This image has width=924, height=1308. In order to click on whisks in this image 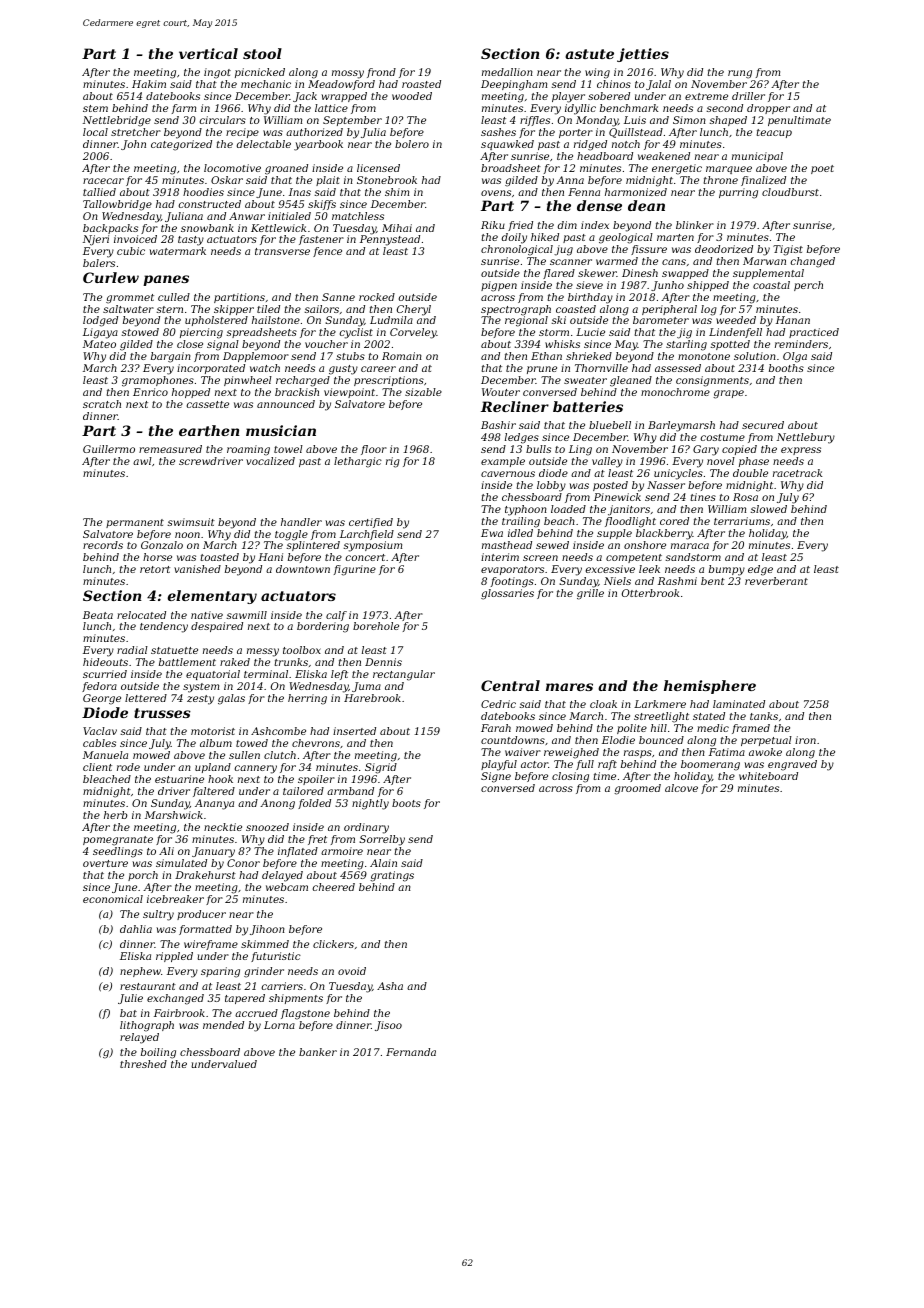, I will do `click(562, 344)`.
